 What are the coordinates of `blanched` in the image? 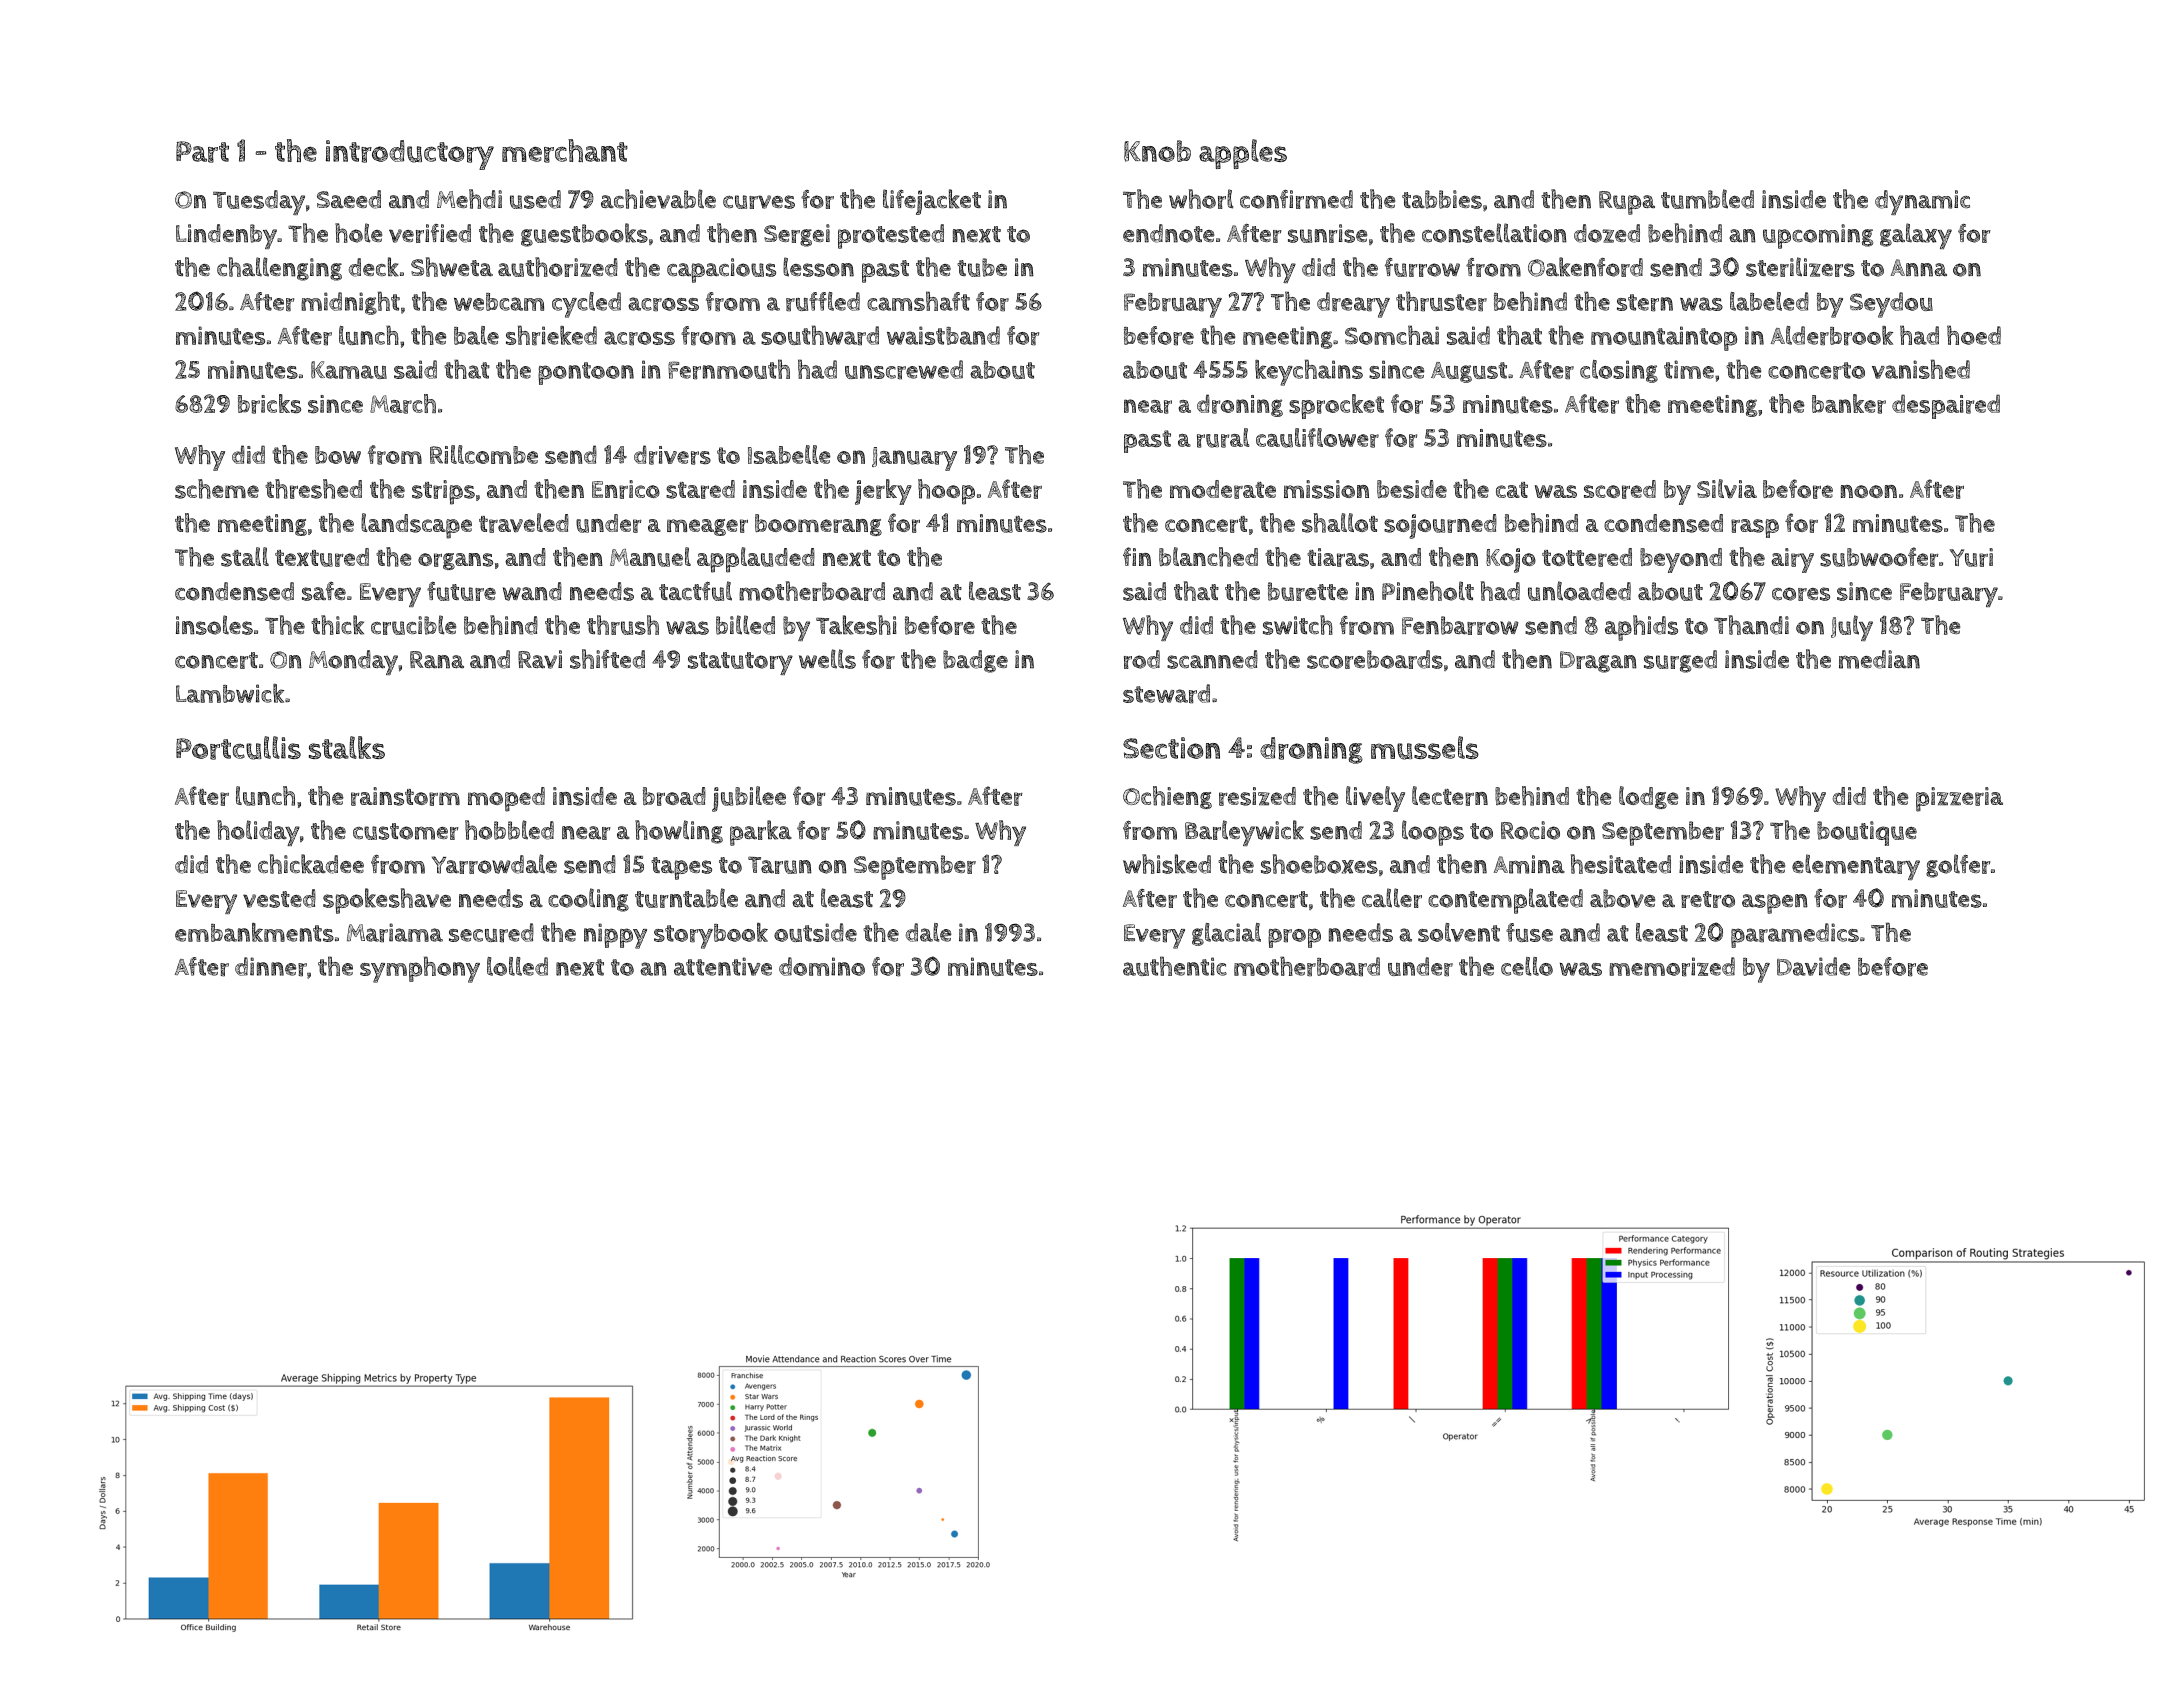 It's located at (1208, 557).
